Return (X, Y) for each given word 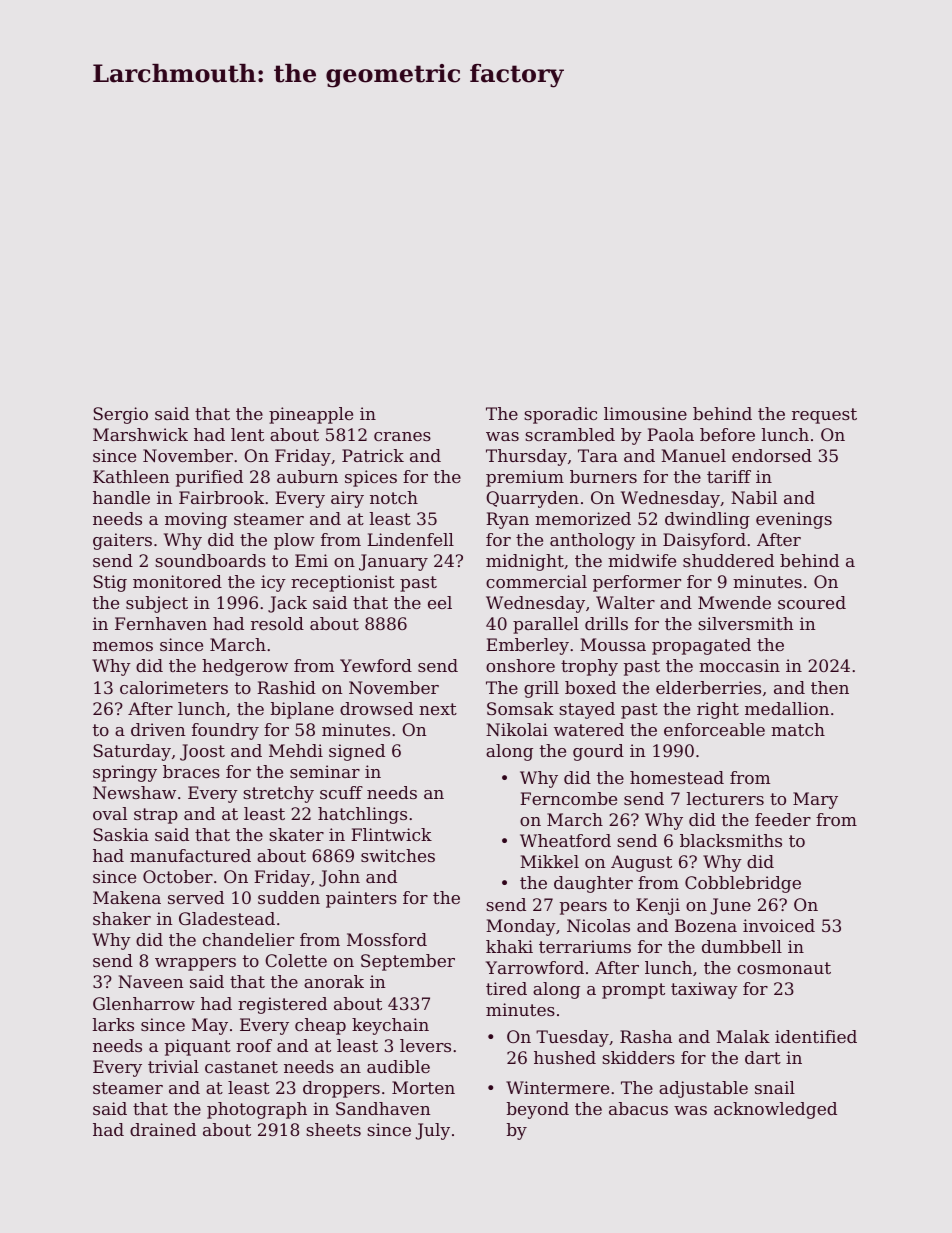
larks (113, 1024)
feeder (783, 819)
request (824, 416)
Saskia (121, 834)
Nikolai (517, 729)
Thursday (526, 457)
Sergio (120, 415)
